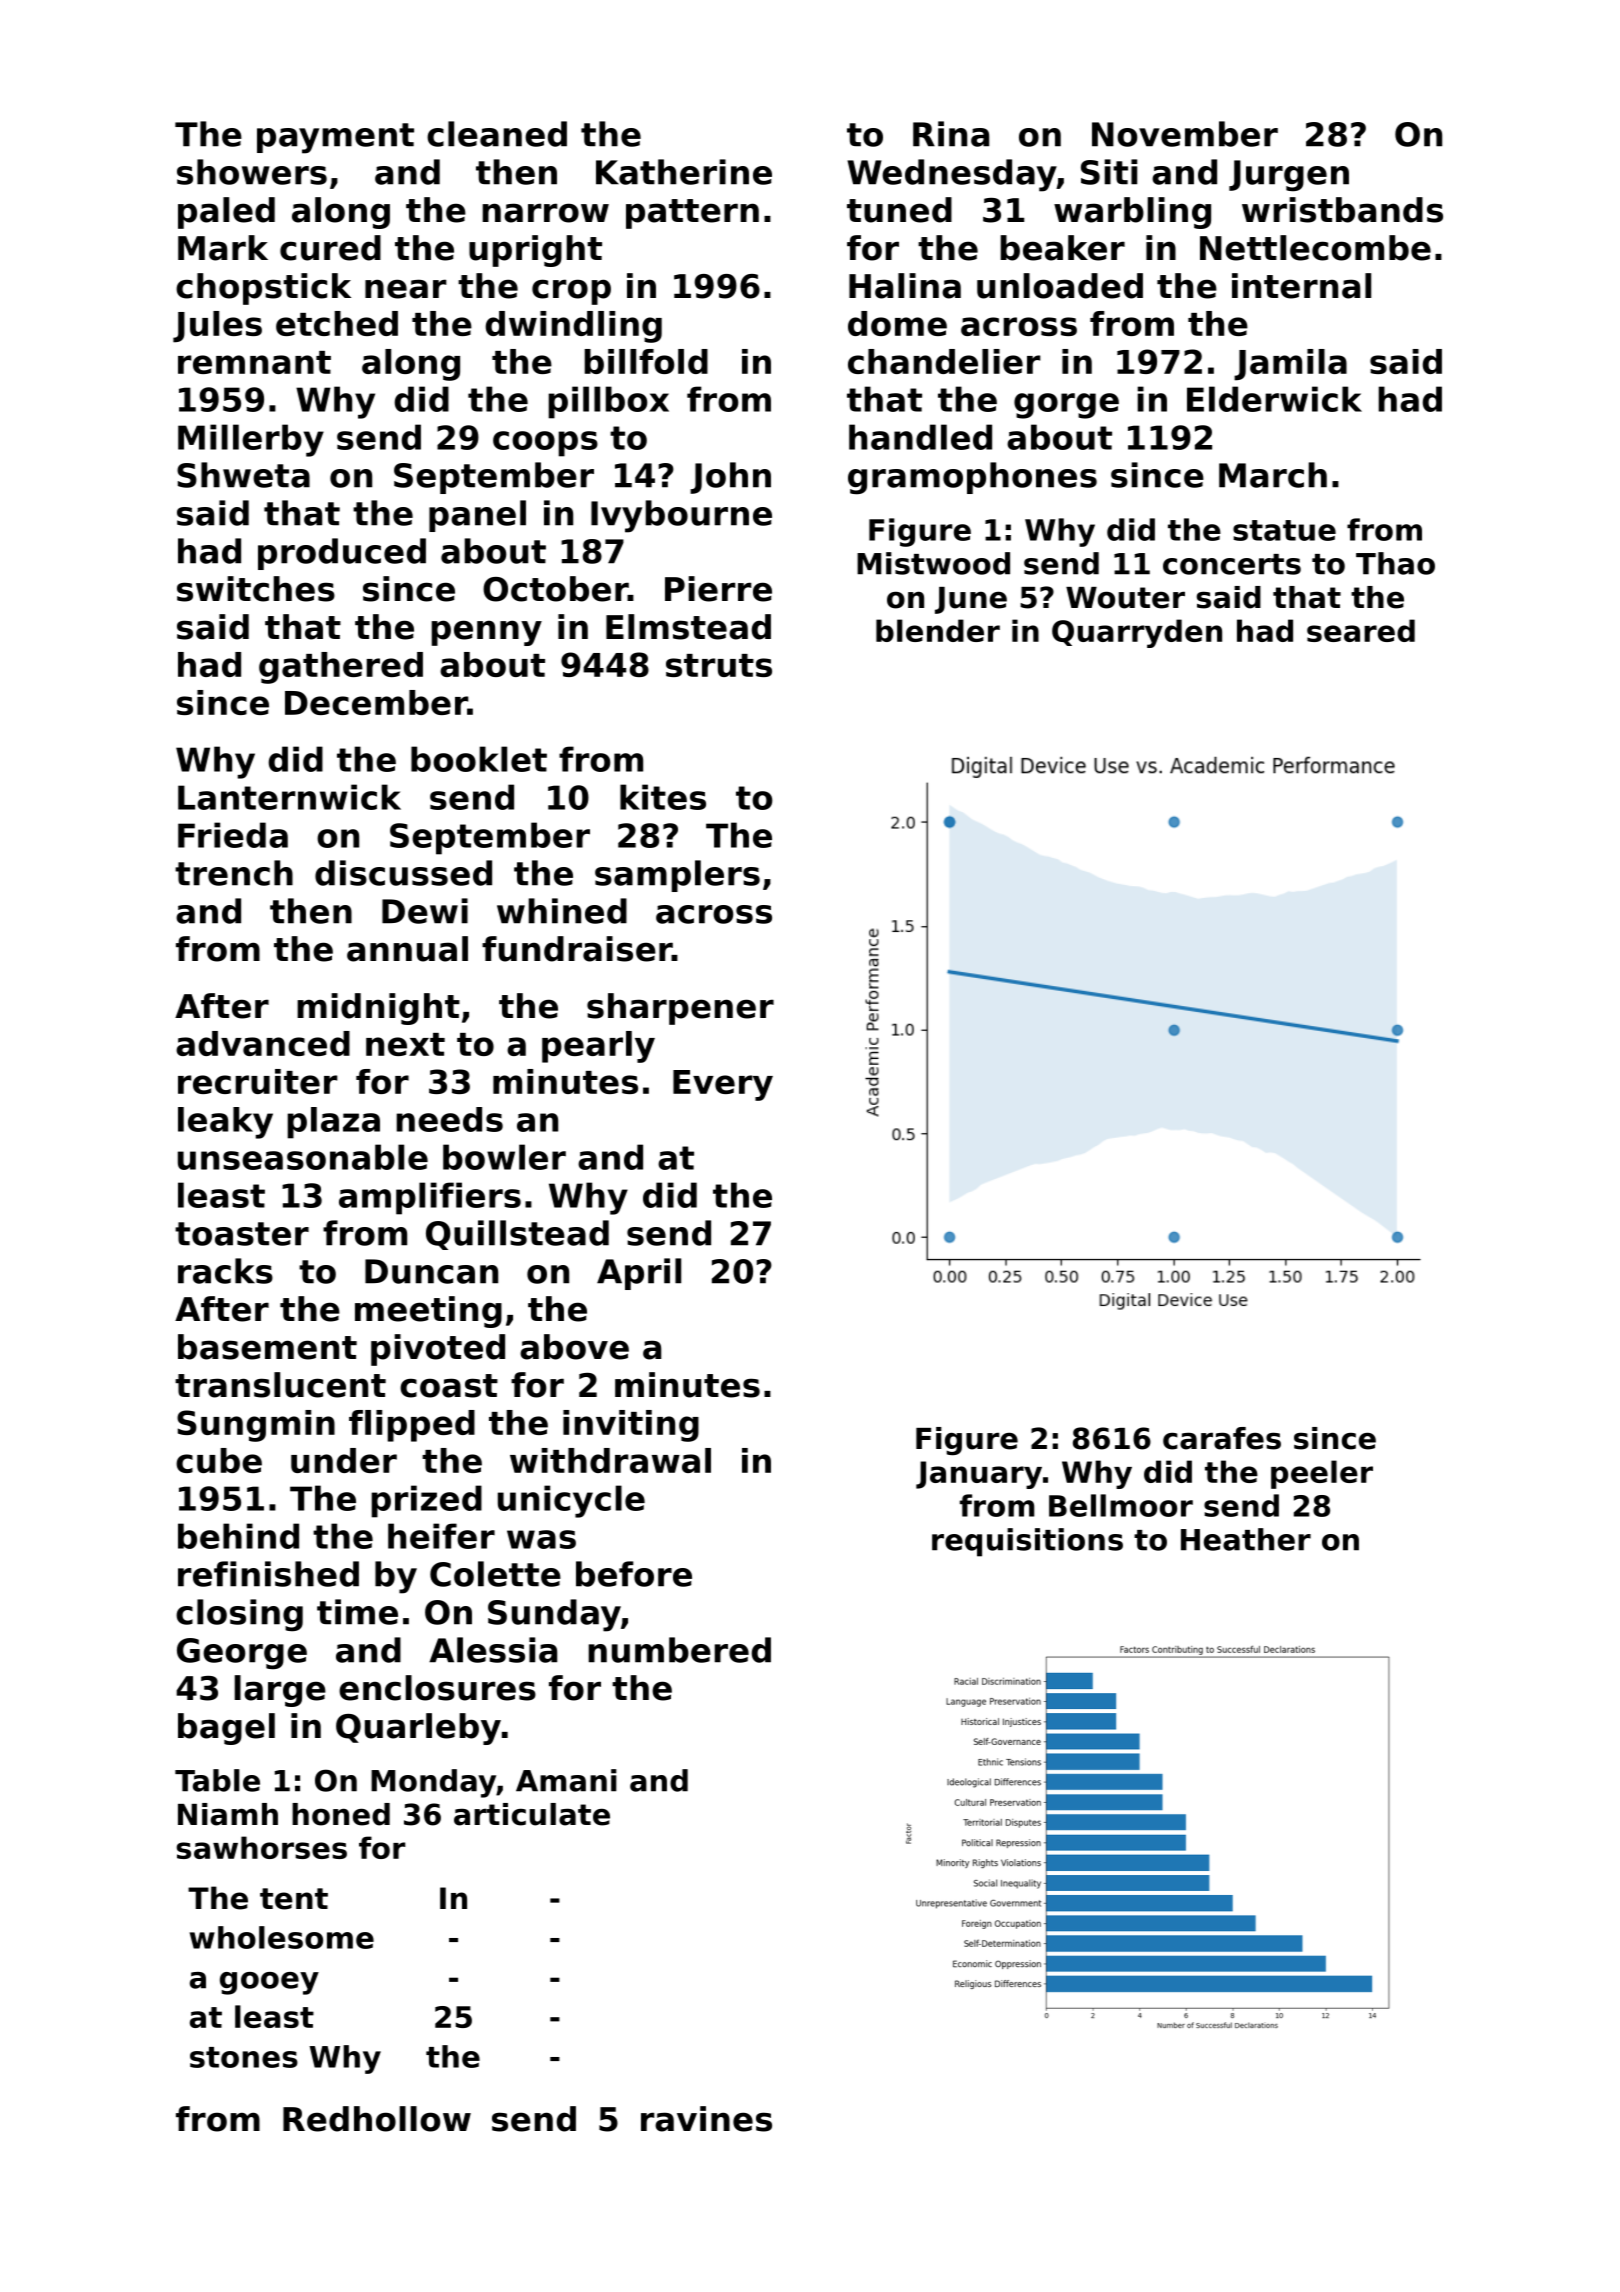 The height and width of the screenshot is (2292, 1620). What do you see at coordinates (1274, 399) in the screenshot?
I see `Elderwick` at bounding box center [1274, 399].
